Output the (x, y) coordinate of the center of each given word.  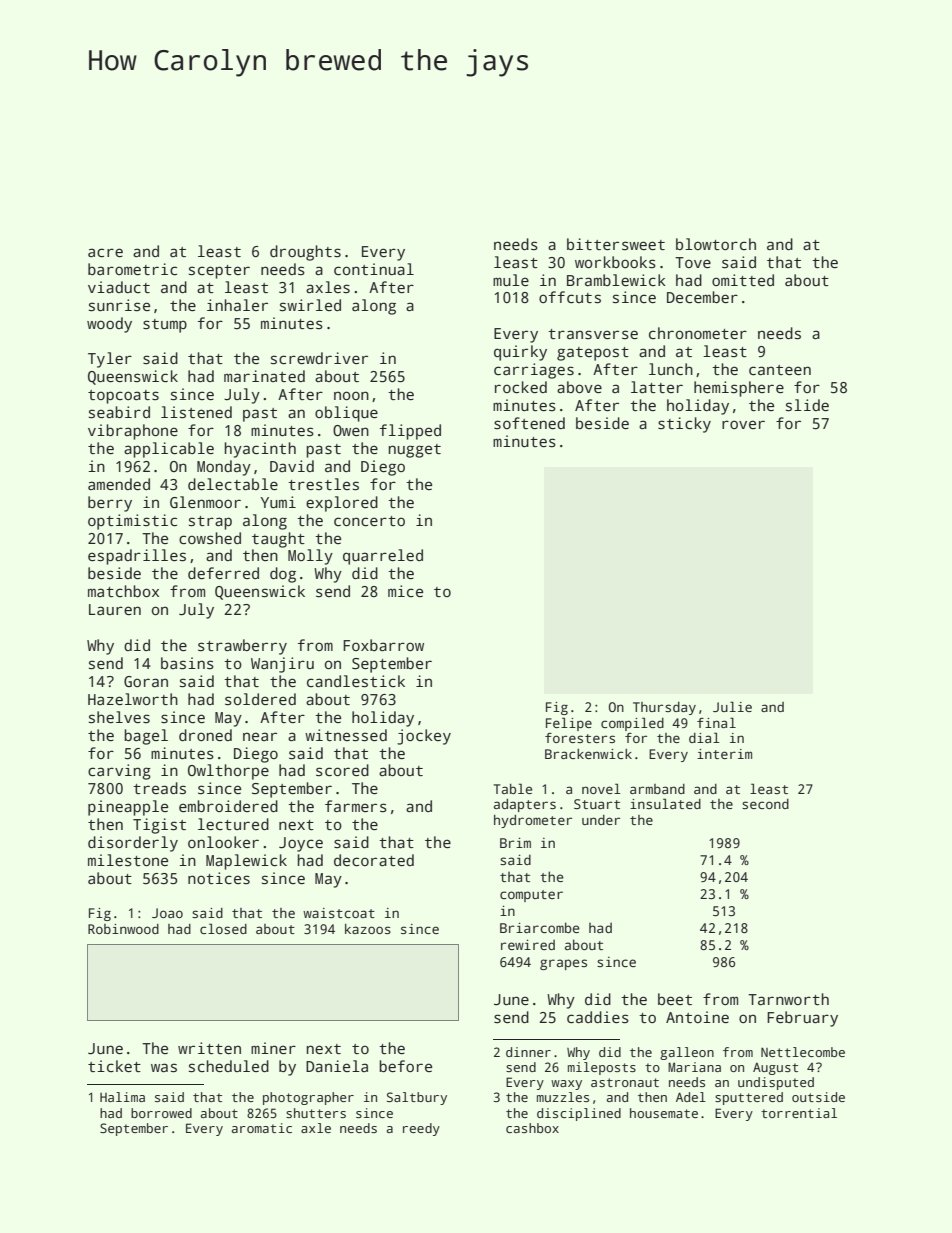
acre (105, 252)
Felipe (569, 724)
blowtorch (716, 244)
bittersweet (616, 244)
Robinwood (123, 929)
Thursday (664, 708)
